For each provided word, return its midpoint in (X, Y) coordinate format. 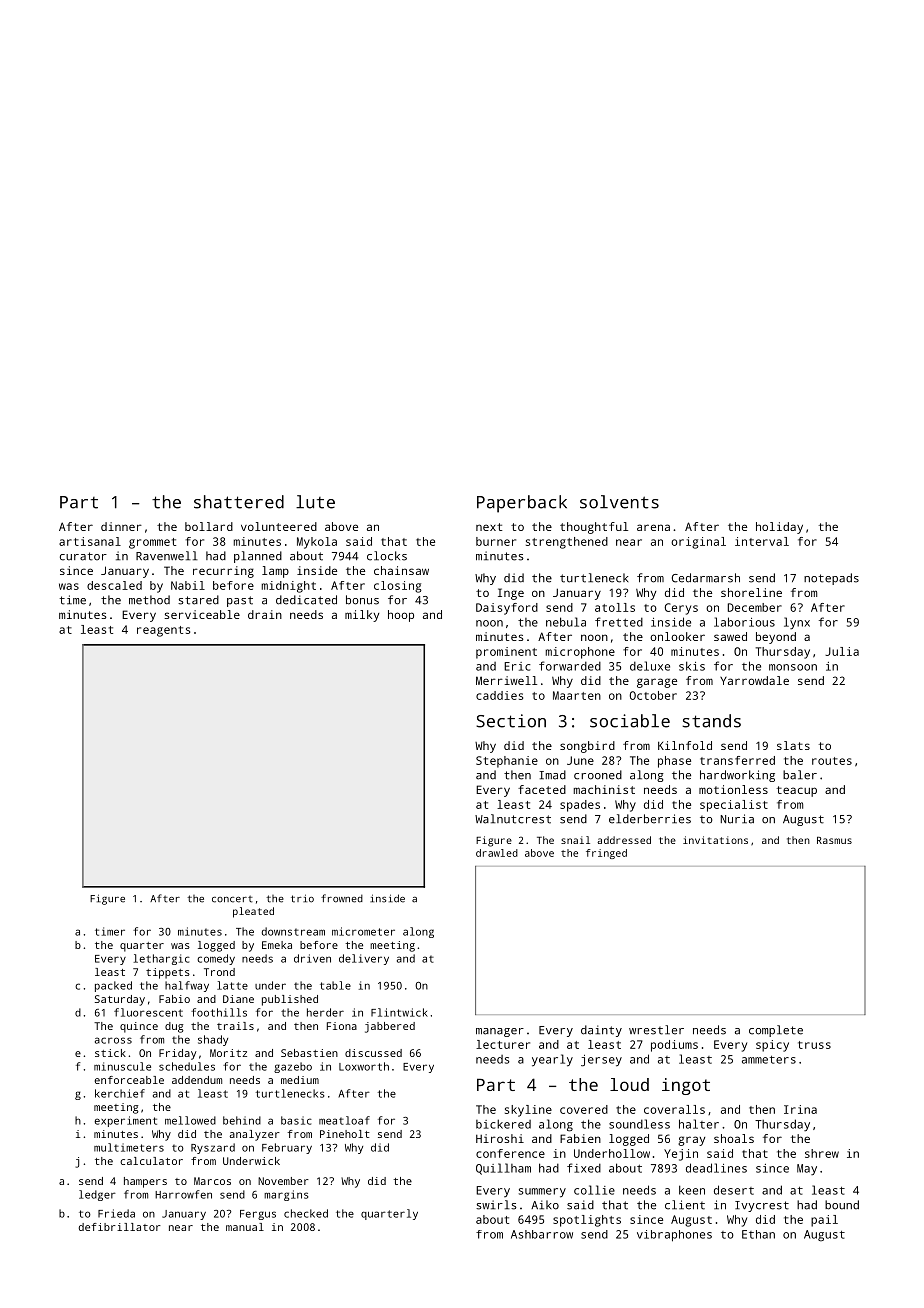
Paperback (522, 504)
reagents (163, 631)
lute (315, 502)
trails (235, 1026)
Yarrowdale (754, 680)
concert (232, 899)
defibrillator (120, 1227)
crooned (598, 775)
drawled (497, 853)
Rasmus (834, 840)
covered (584, 1109)
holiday (779, 528)
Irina (800, 1109)
